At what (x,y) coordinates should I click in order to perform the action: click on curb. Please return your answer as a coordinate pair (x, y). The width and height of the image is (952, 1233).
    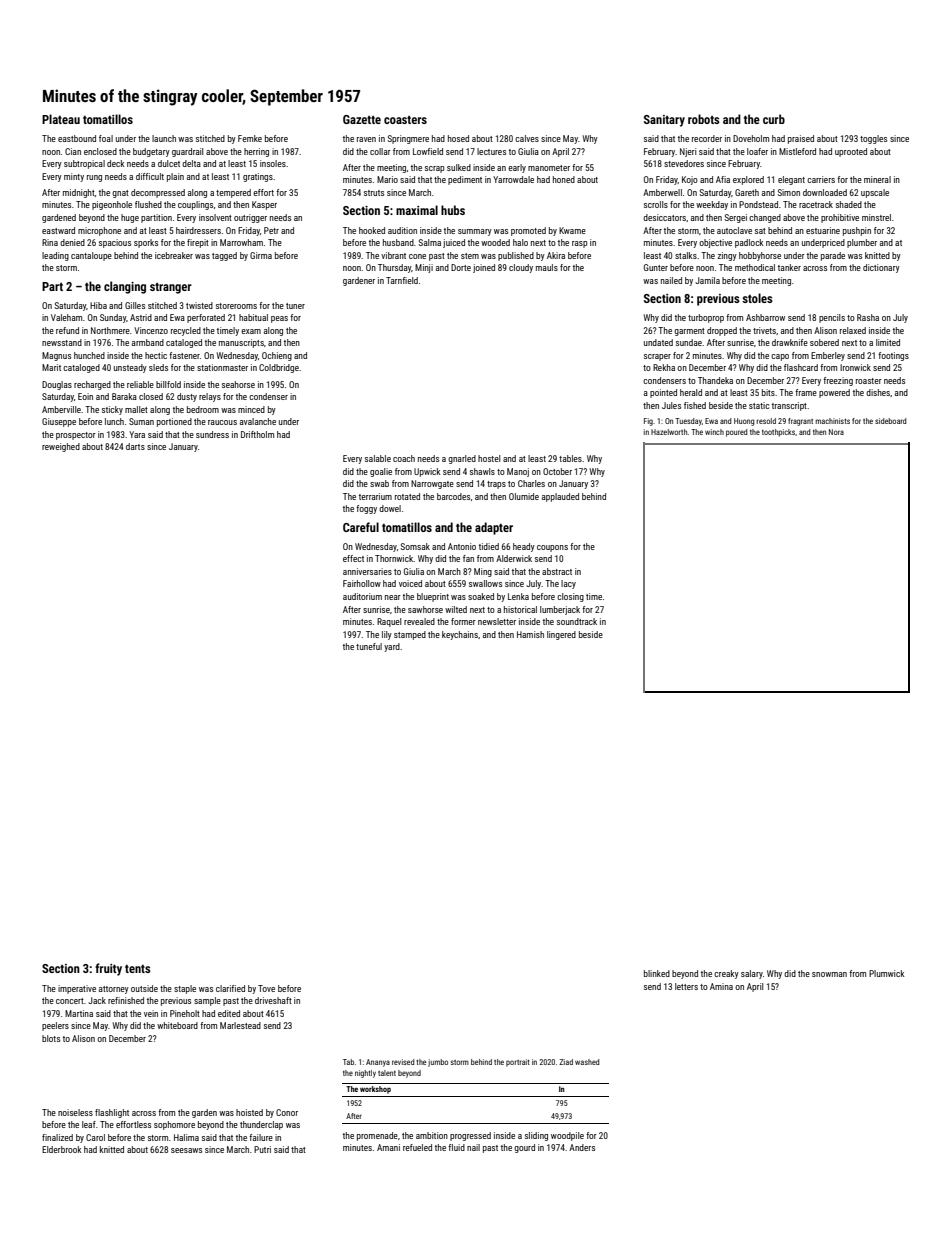
    Looking at the image, I should click on (774, 119).
